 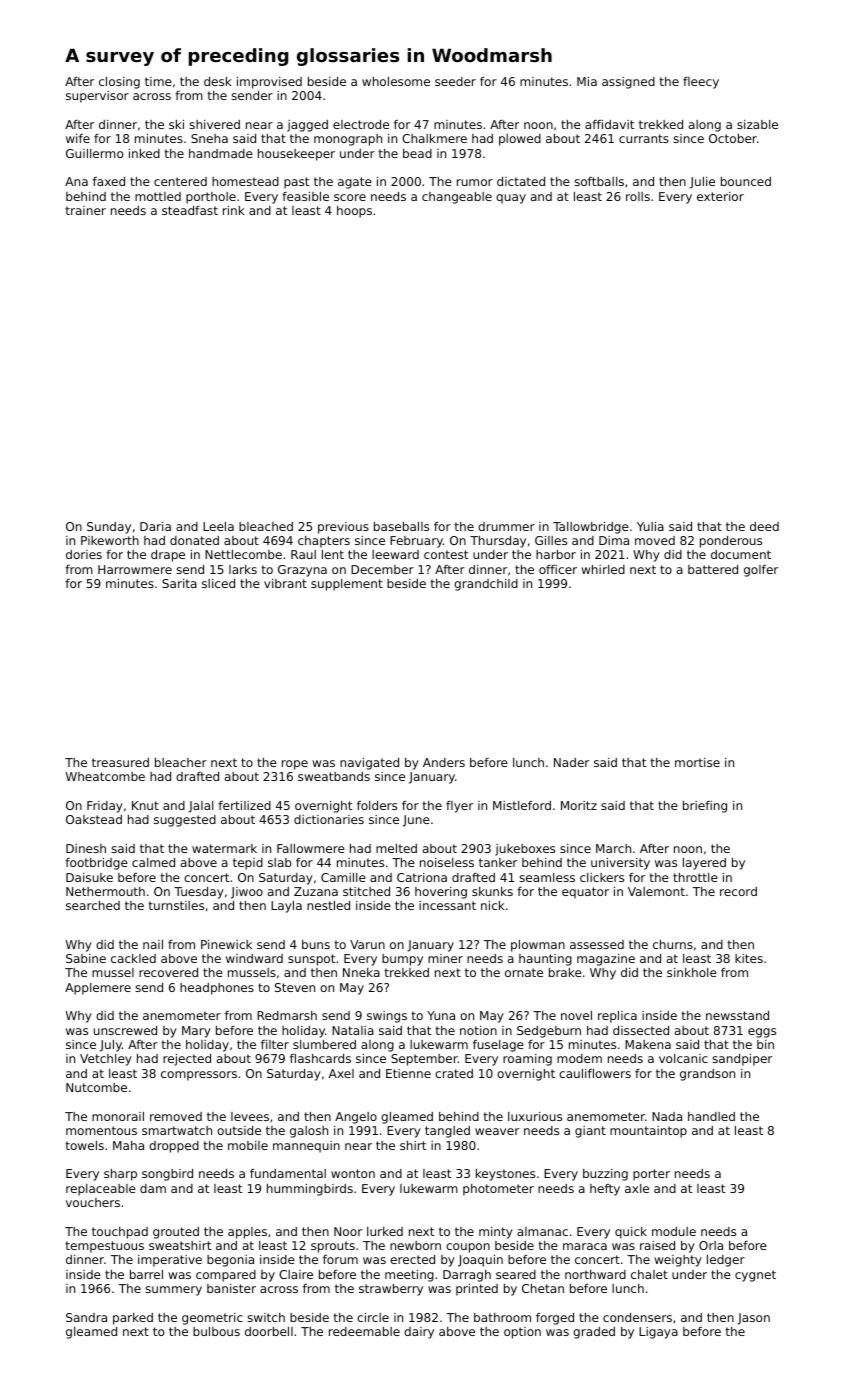 What do you see at coordinates (401, 526) in the page?
I see `baseballs` at bounding box center [401, 526].
